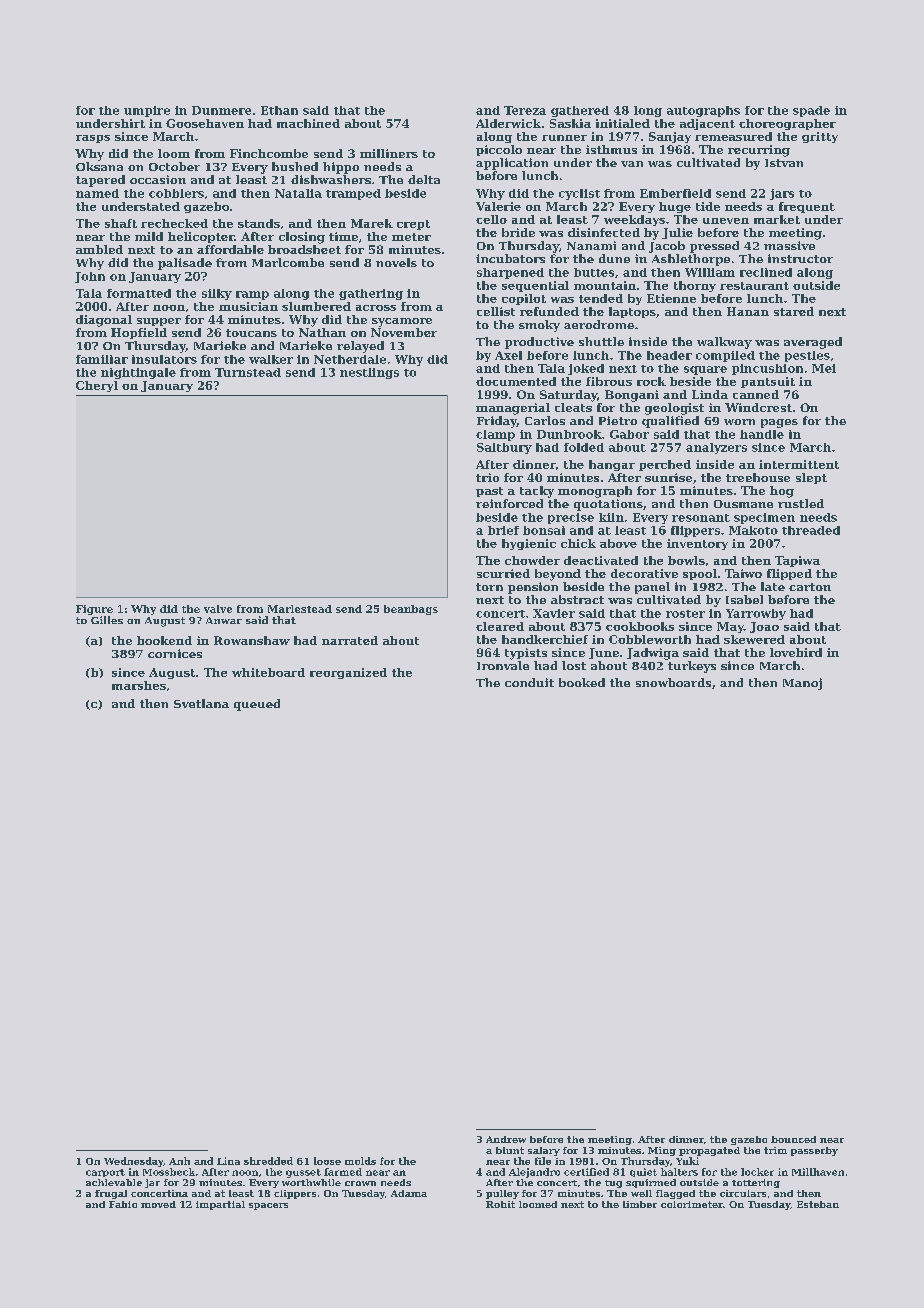 The image size is (924, 1308). I want to click on machined, so click(308, 123).
